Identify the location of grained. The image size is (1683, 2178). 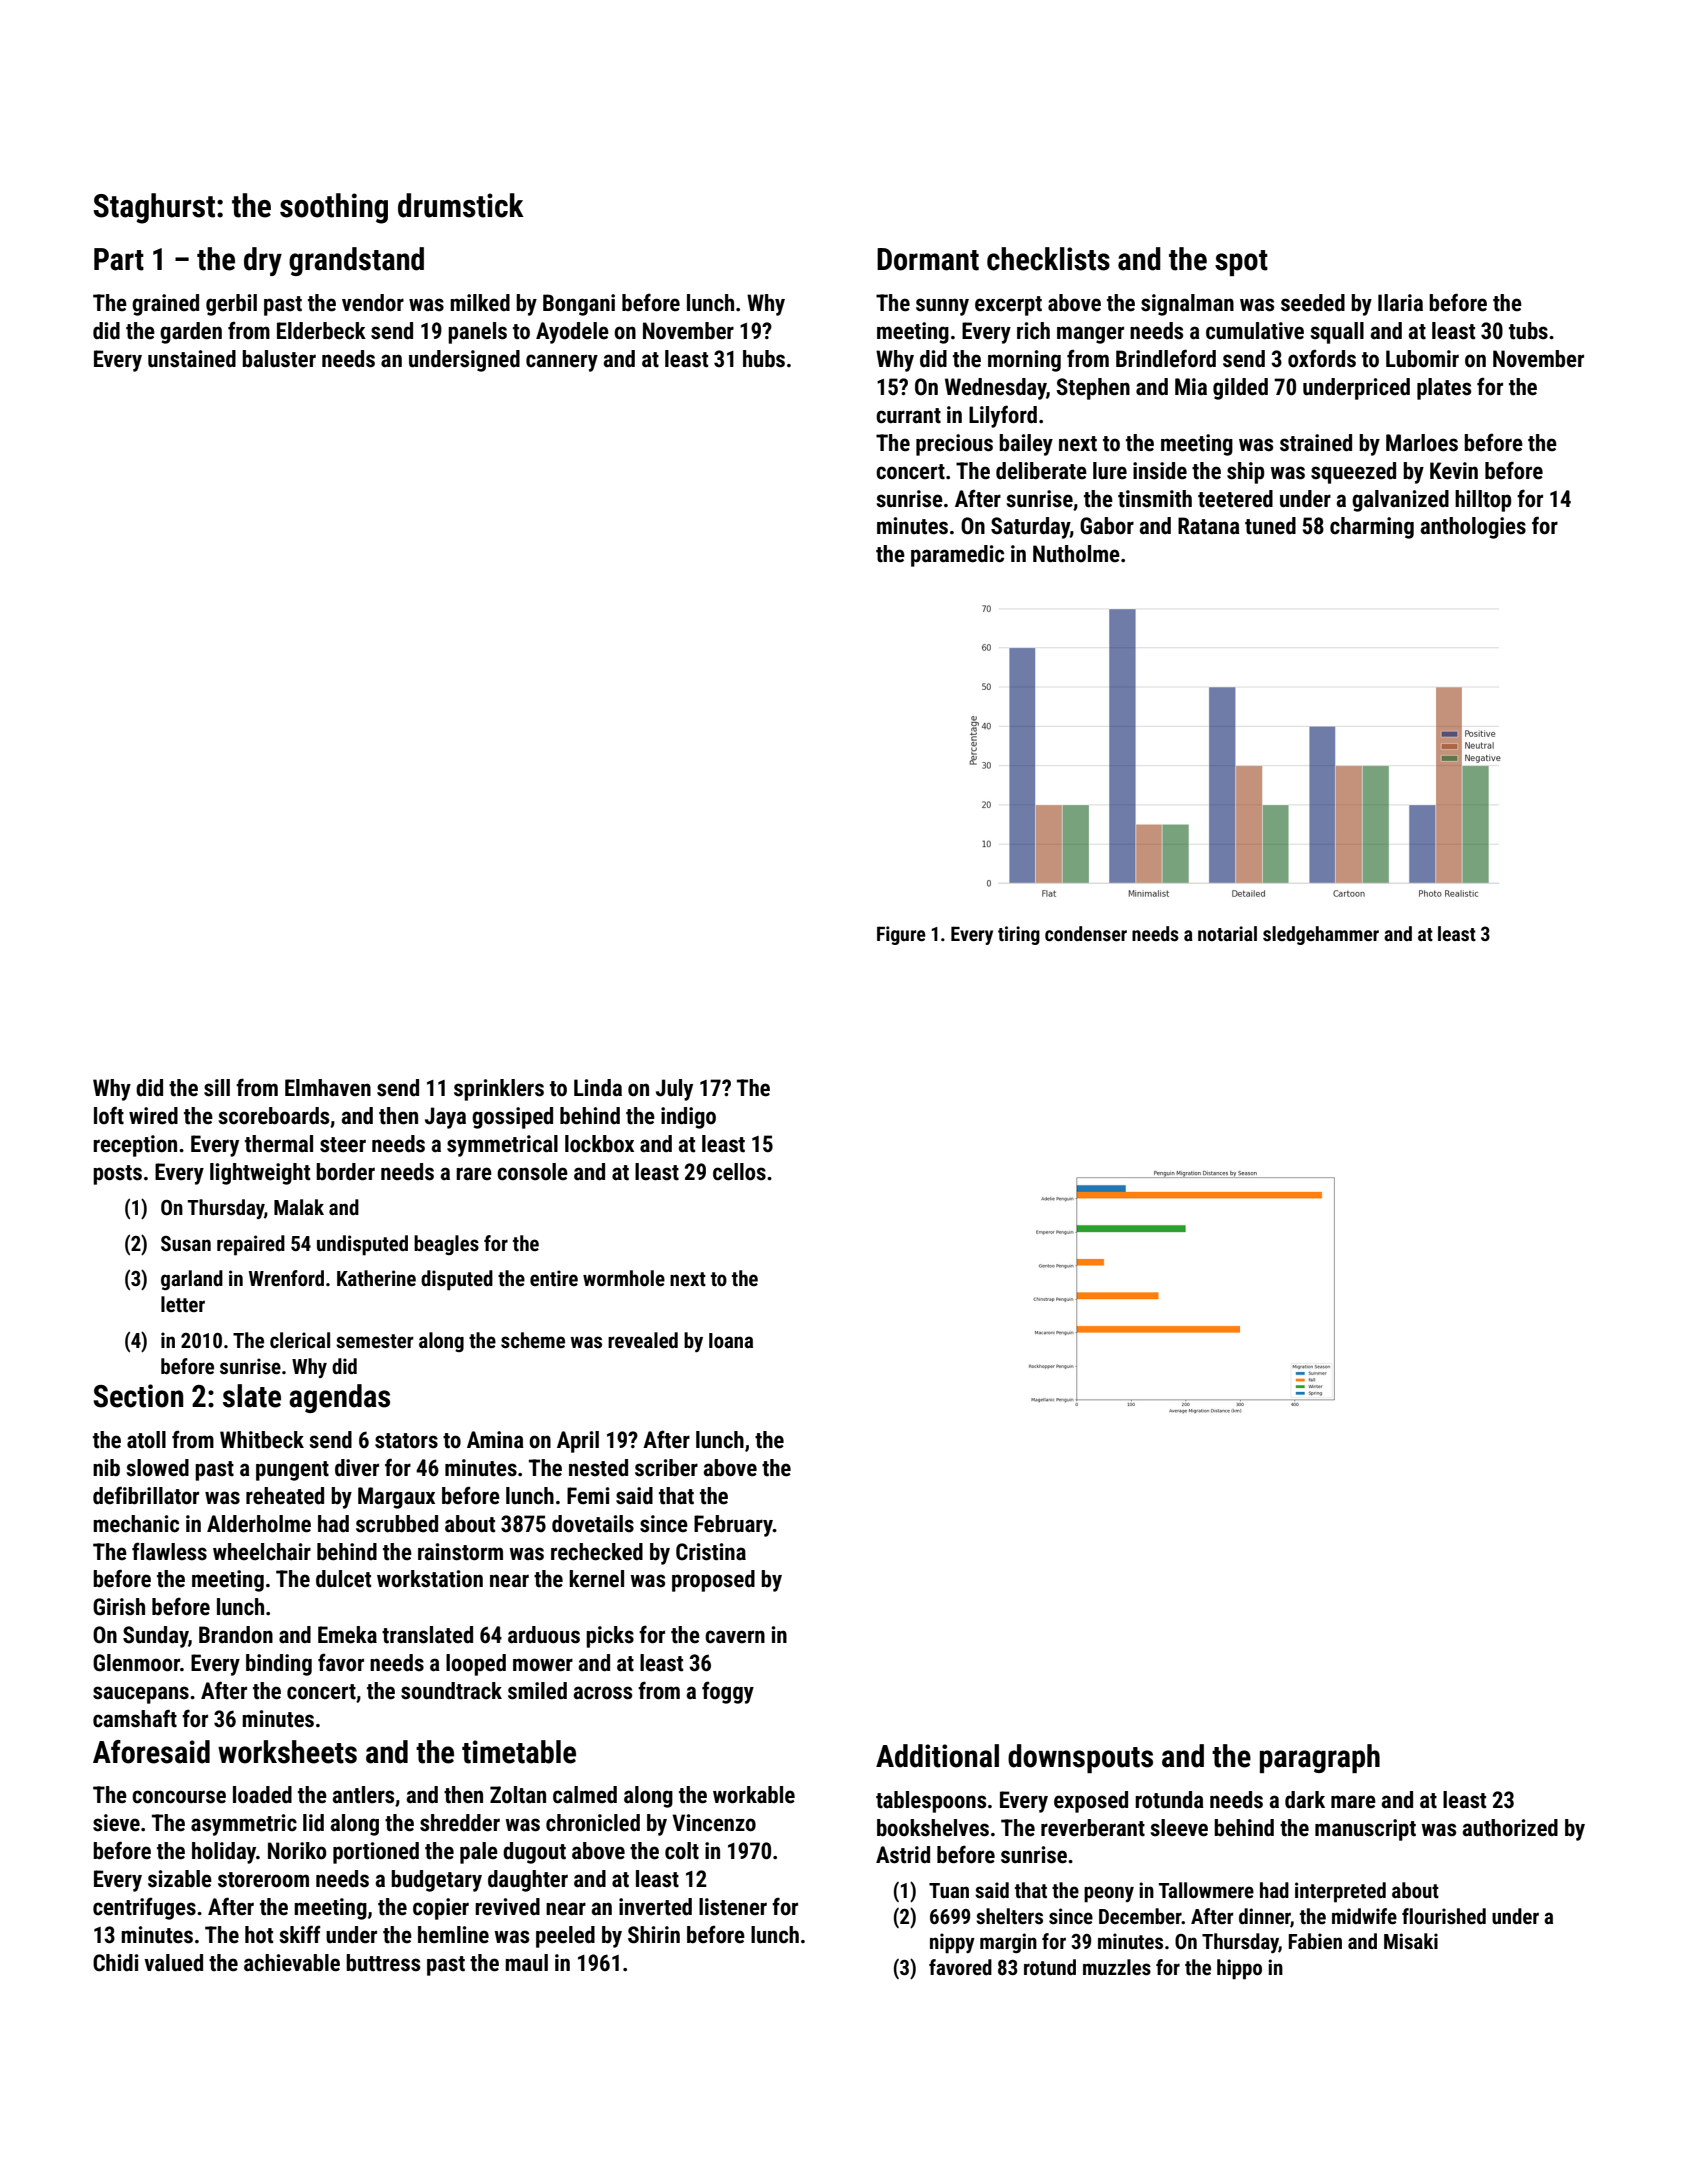
(165, 305).
